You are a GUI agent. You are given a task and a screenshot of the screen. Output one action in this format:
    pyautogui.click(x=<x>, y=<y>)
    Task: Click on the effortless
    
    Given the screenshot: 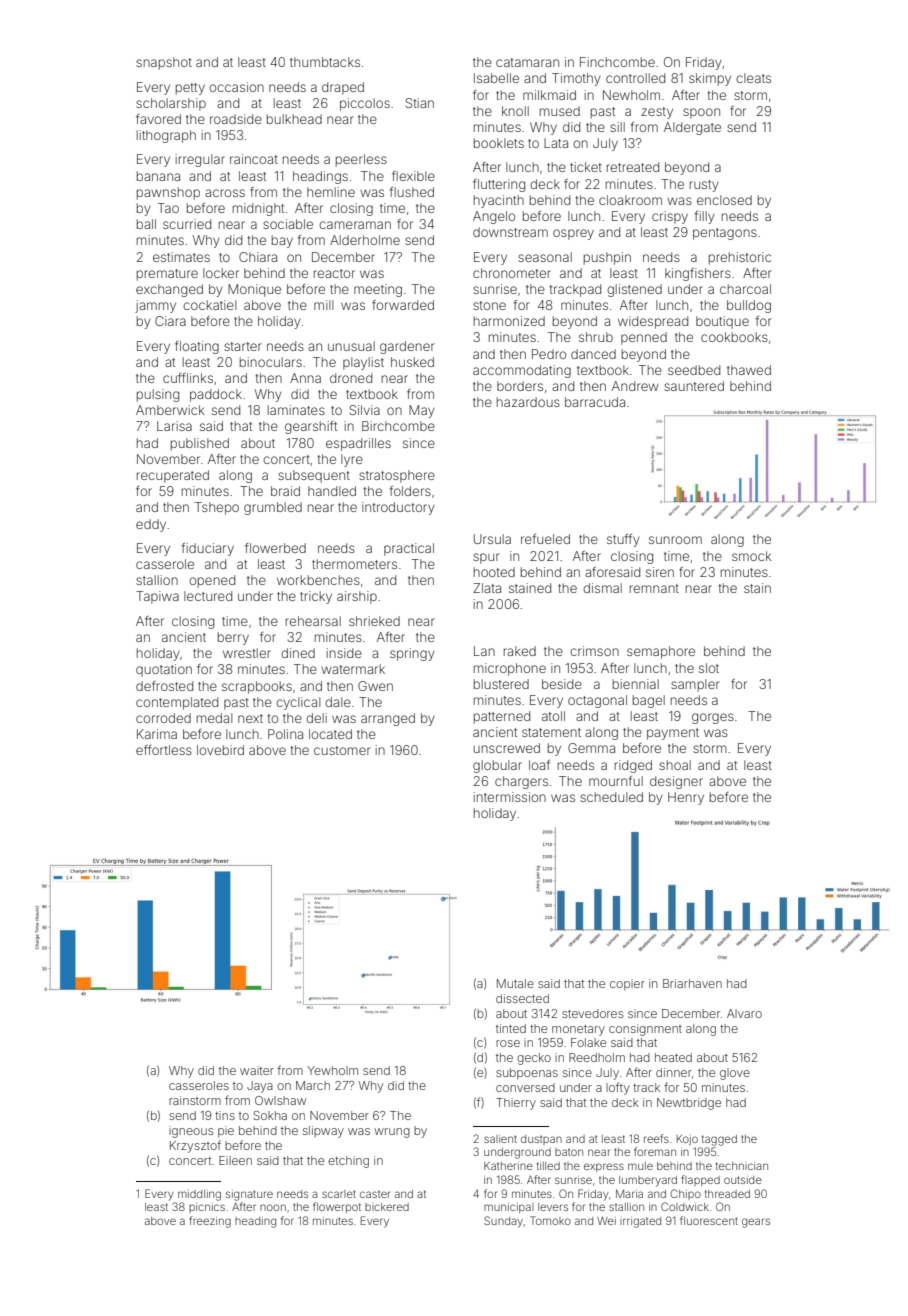 What is the action you would take?
    pyautogui.click(x=164, y=750)
